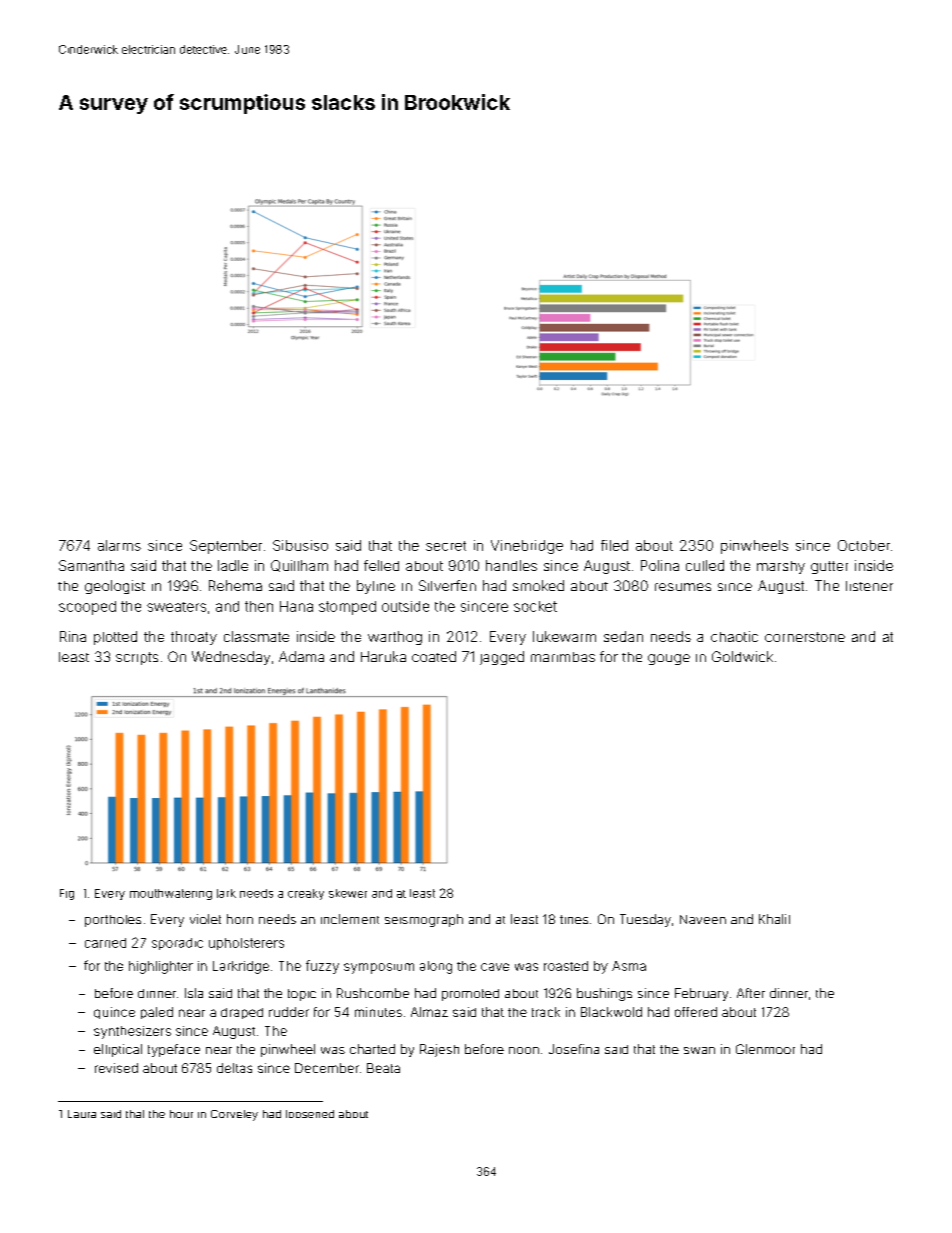 Image resolution: width=952 pixels, height=1233 pixels. I want to click on Rajesh, so click(439, 1050).
